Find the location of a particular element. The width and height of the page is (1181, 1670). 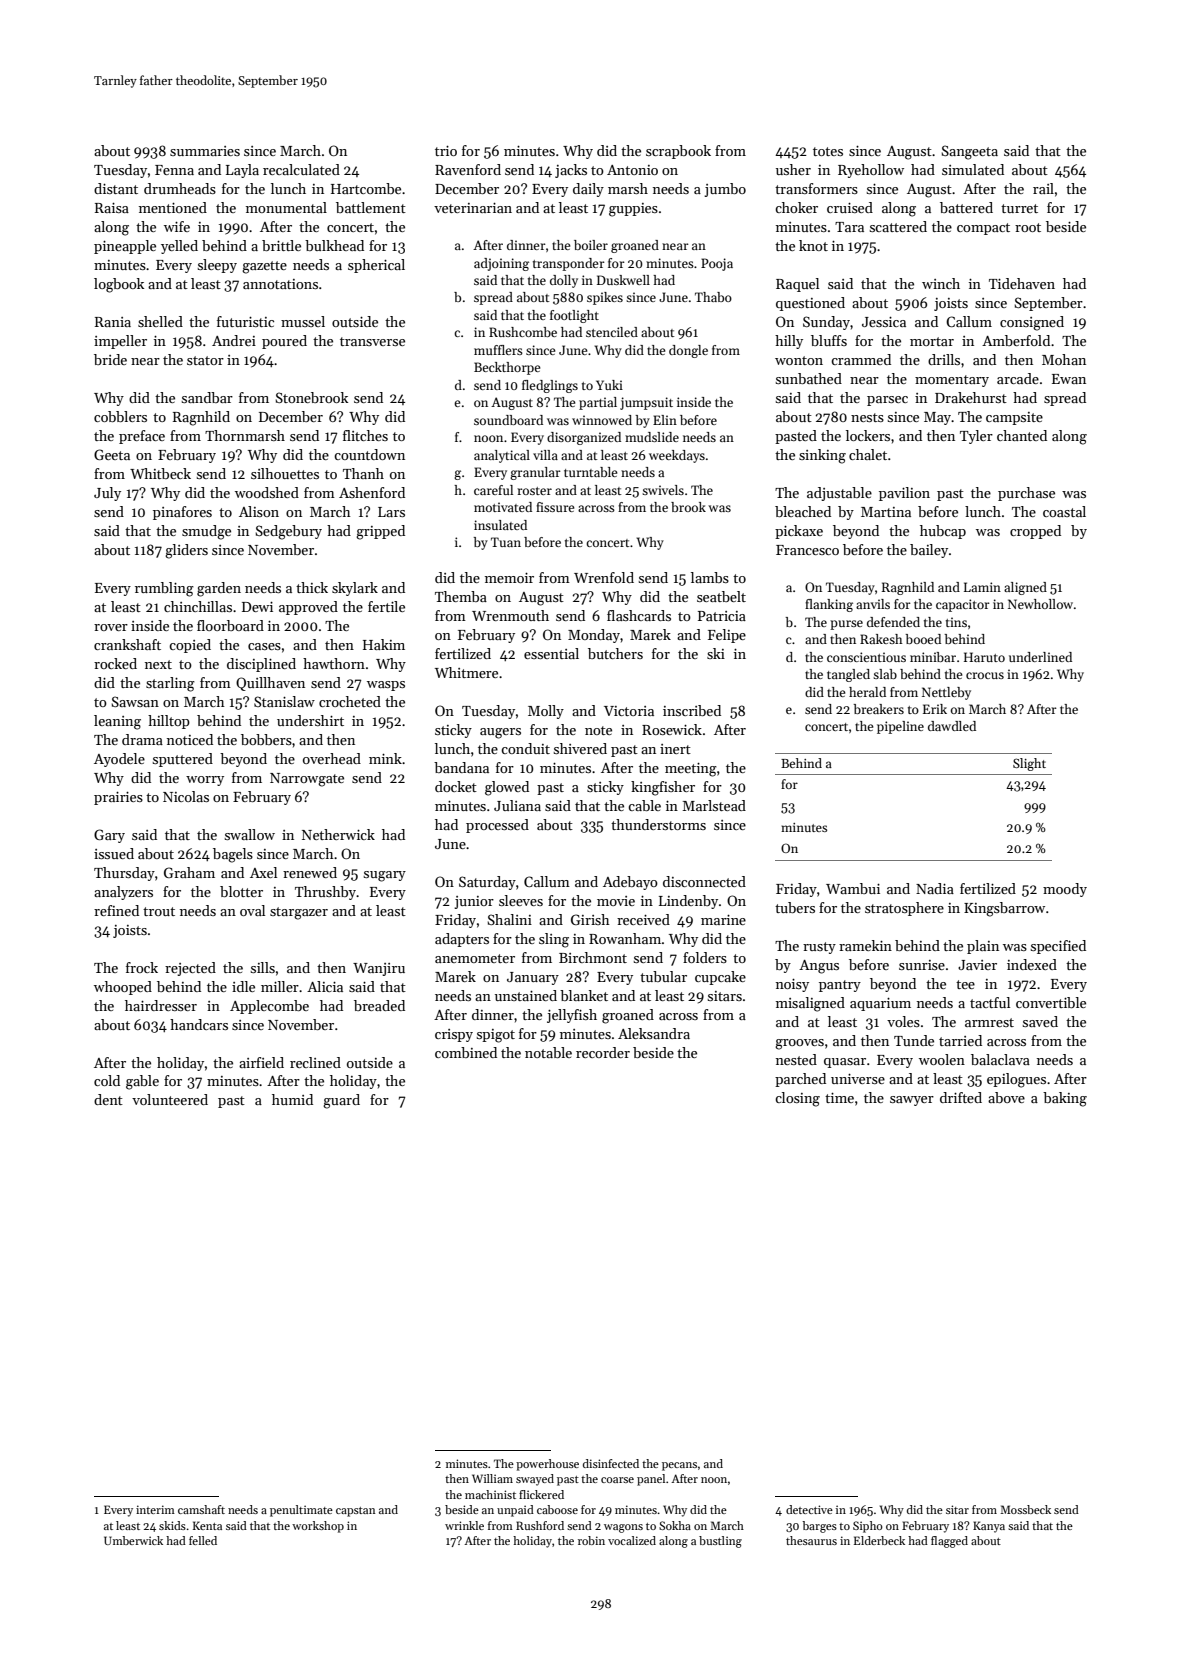

adjustable is located at coordinates (839, 494).
